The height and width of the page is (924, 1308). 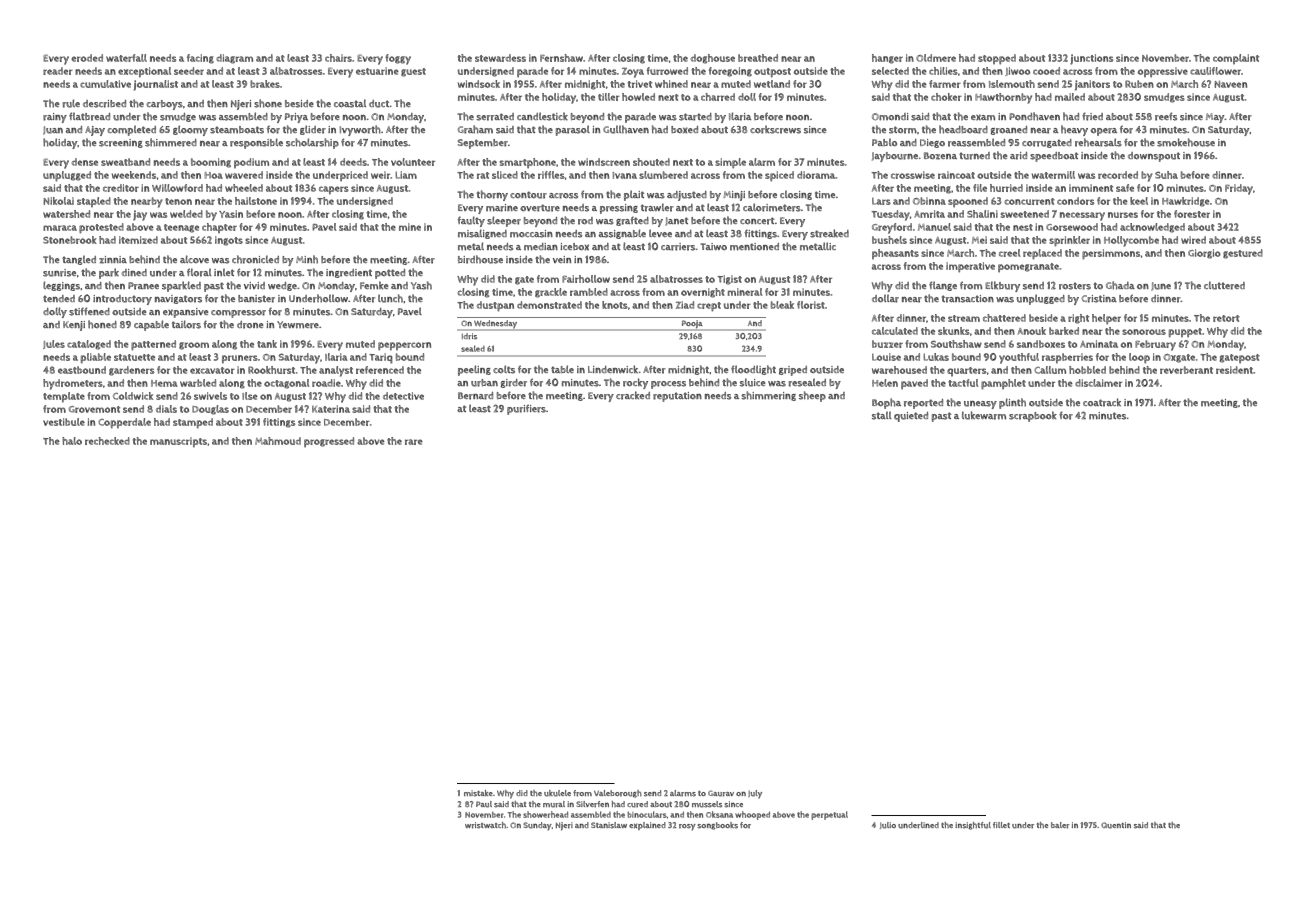 What do you see at coordinates (1072, 227) in the page?
I see `Gorsewood` at bounding box center [1072, 227].
